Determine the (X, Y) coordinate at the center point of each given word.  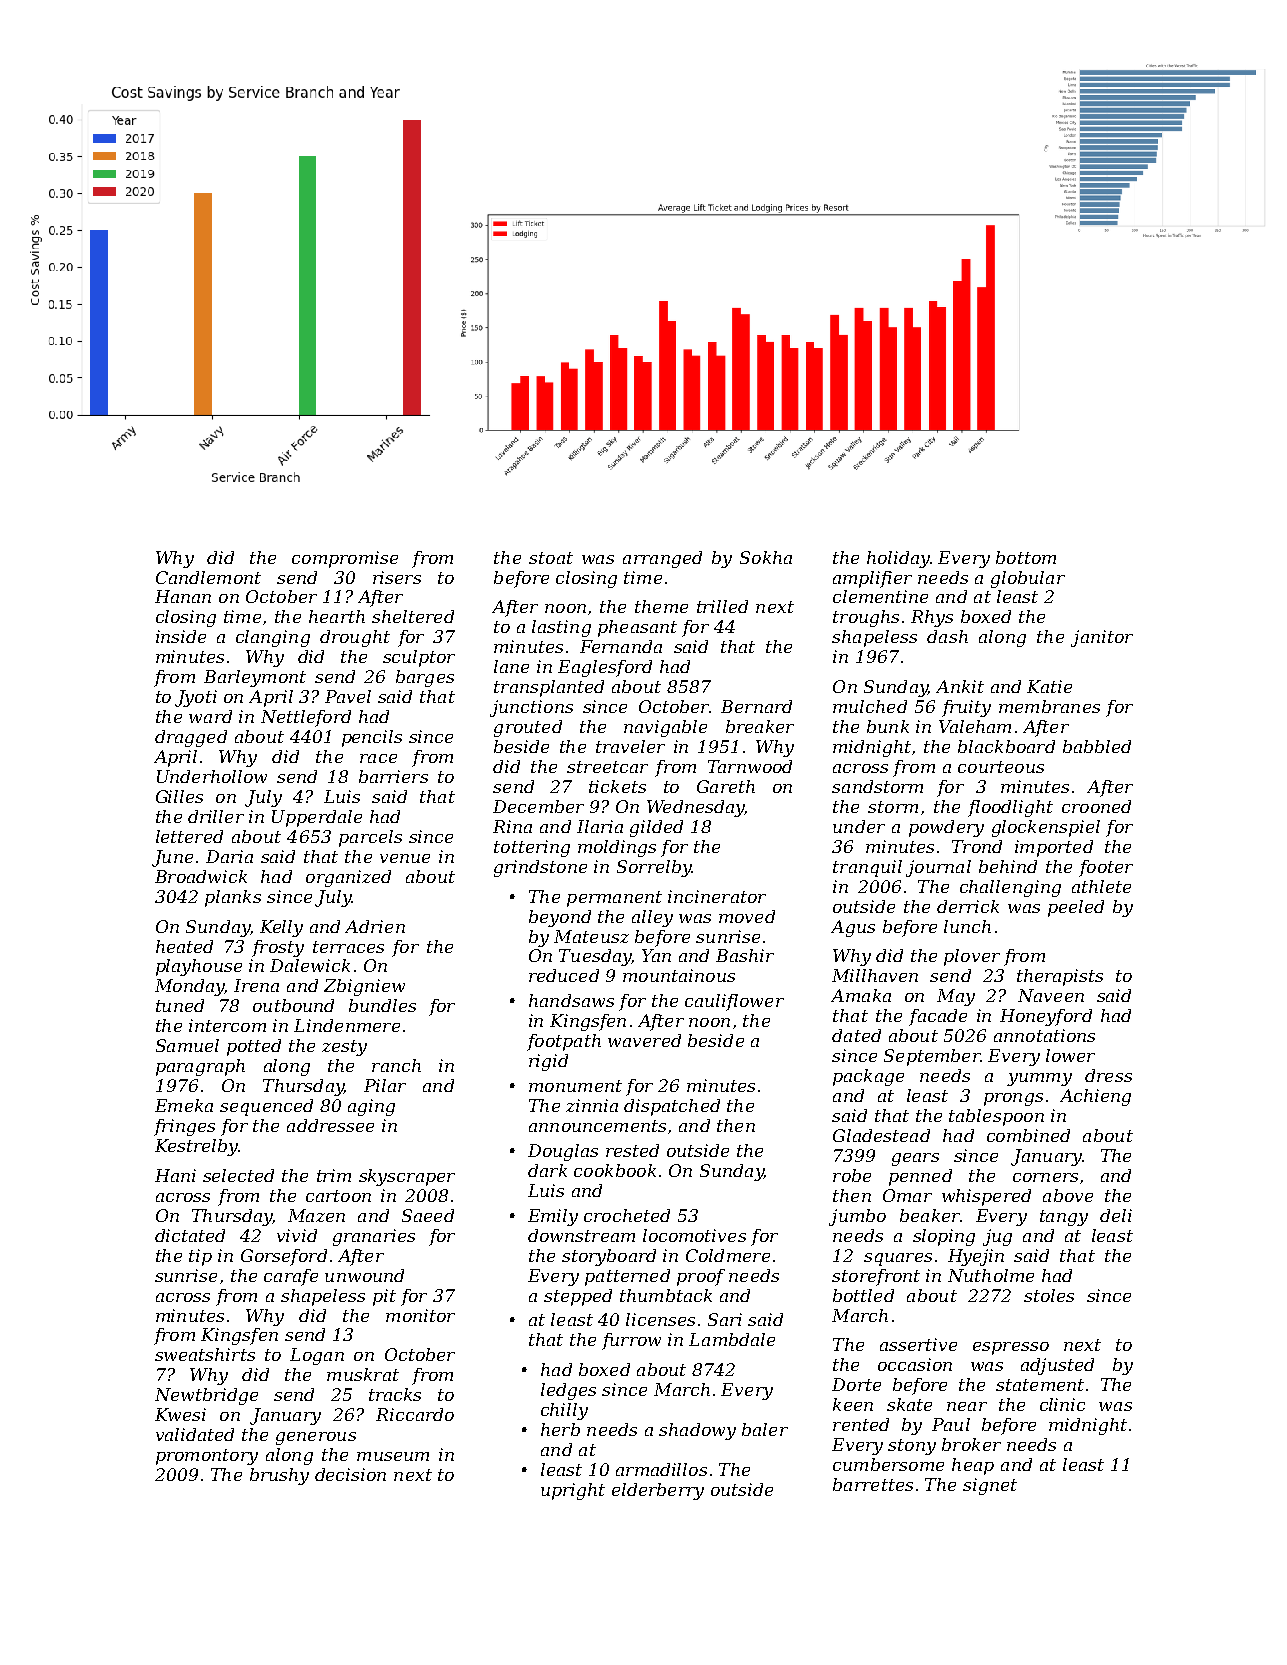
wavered (644, 1040)
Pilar (385, 1085)
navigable (665, 728)
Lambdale (732, 1339)
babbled (1097, 746)
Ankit (960, 686)
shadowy (697, 1431)
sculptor (419, 658)
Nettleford (306, 718)
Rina (512, 826)
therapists (1060, 977)
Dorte (856, 1384)
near (967, 1406)
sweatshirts (205, 1354)
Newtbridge (206, 1396)
